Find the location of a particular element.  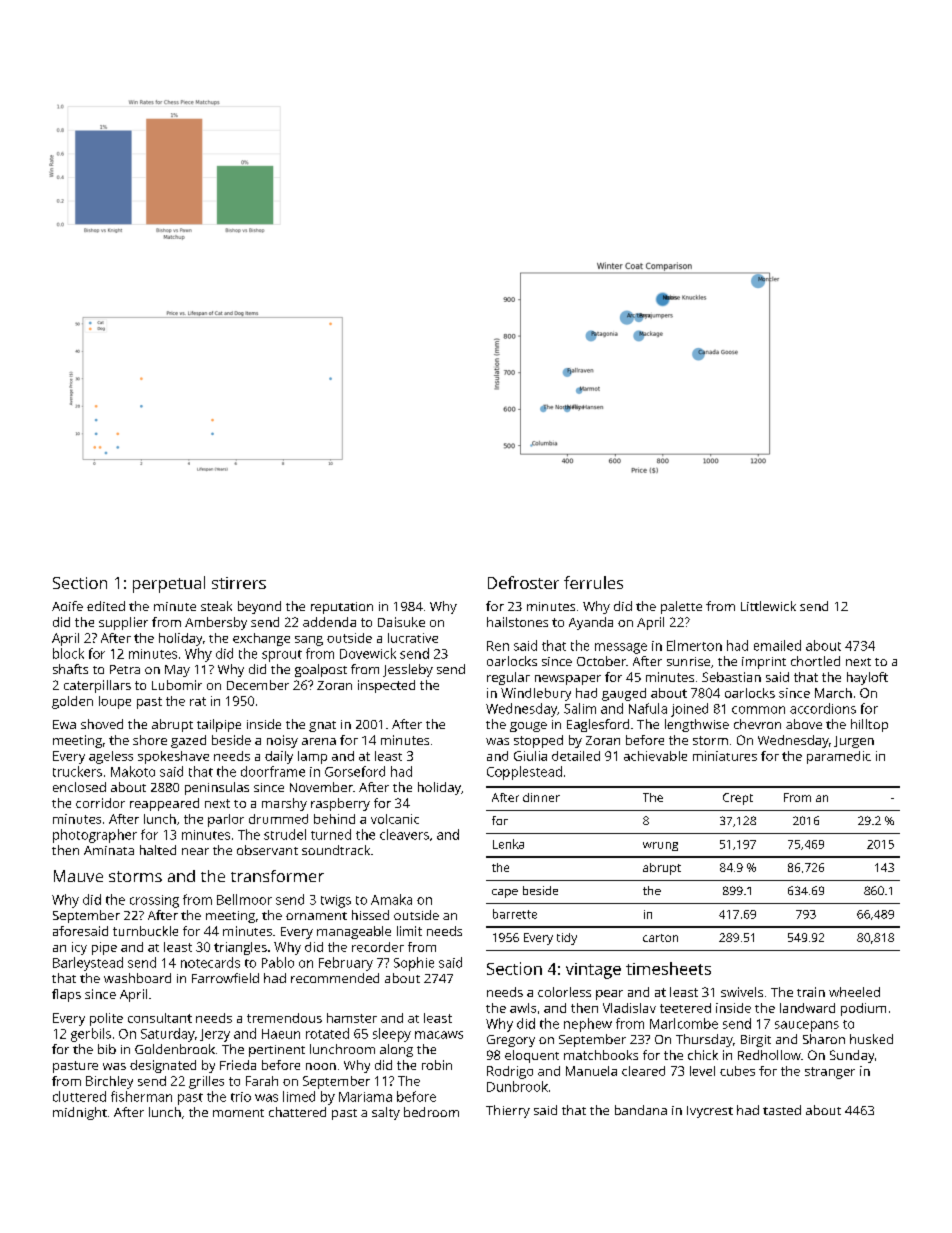

cleavers is located at coordinates (404, 834).
